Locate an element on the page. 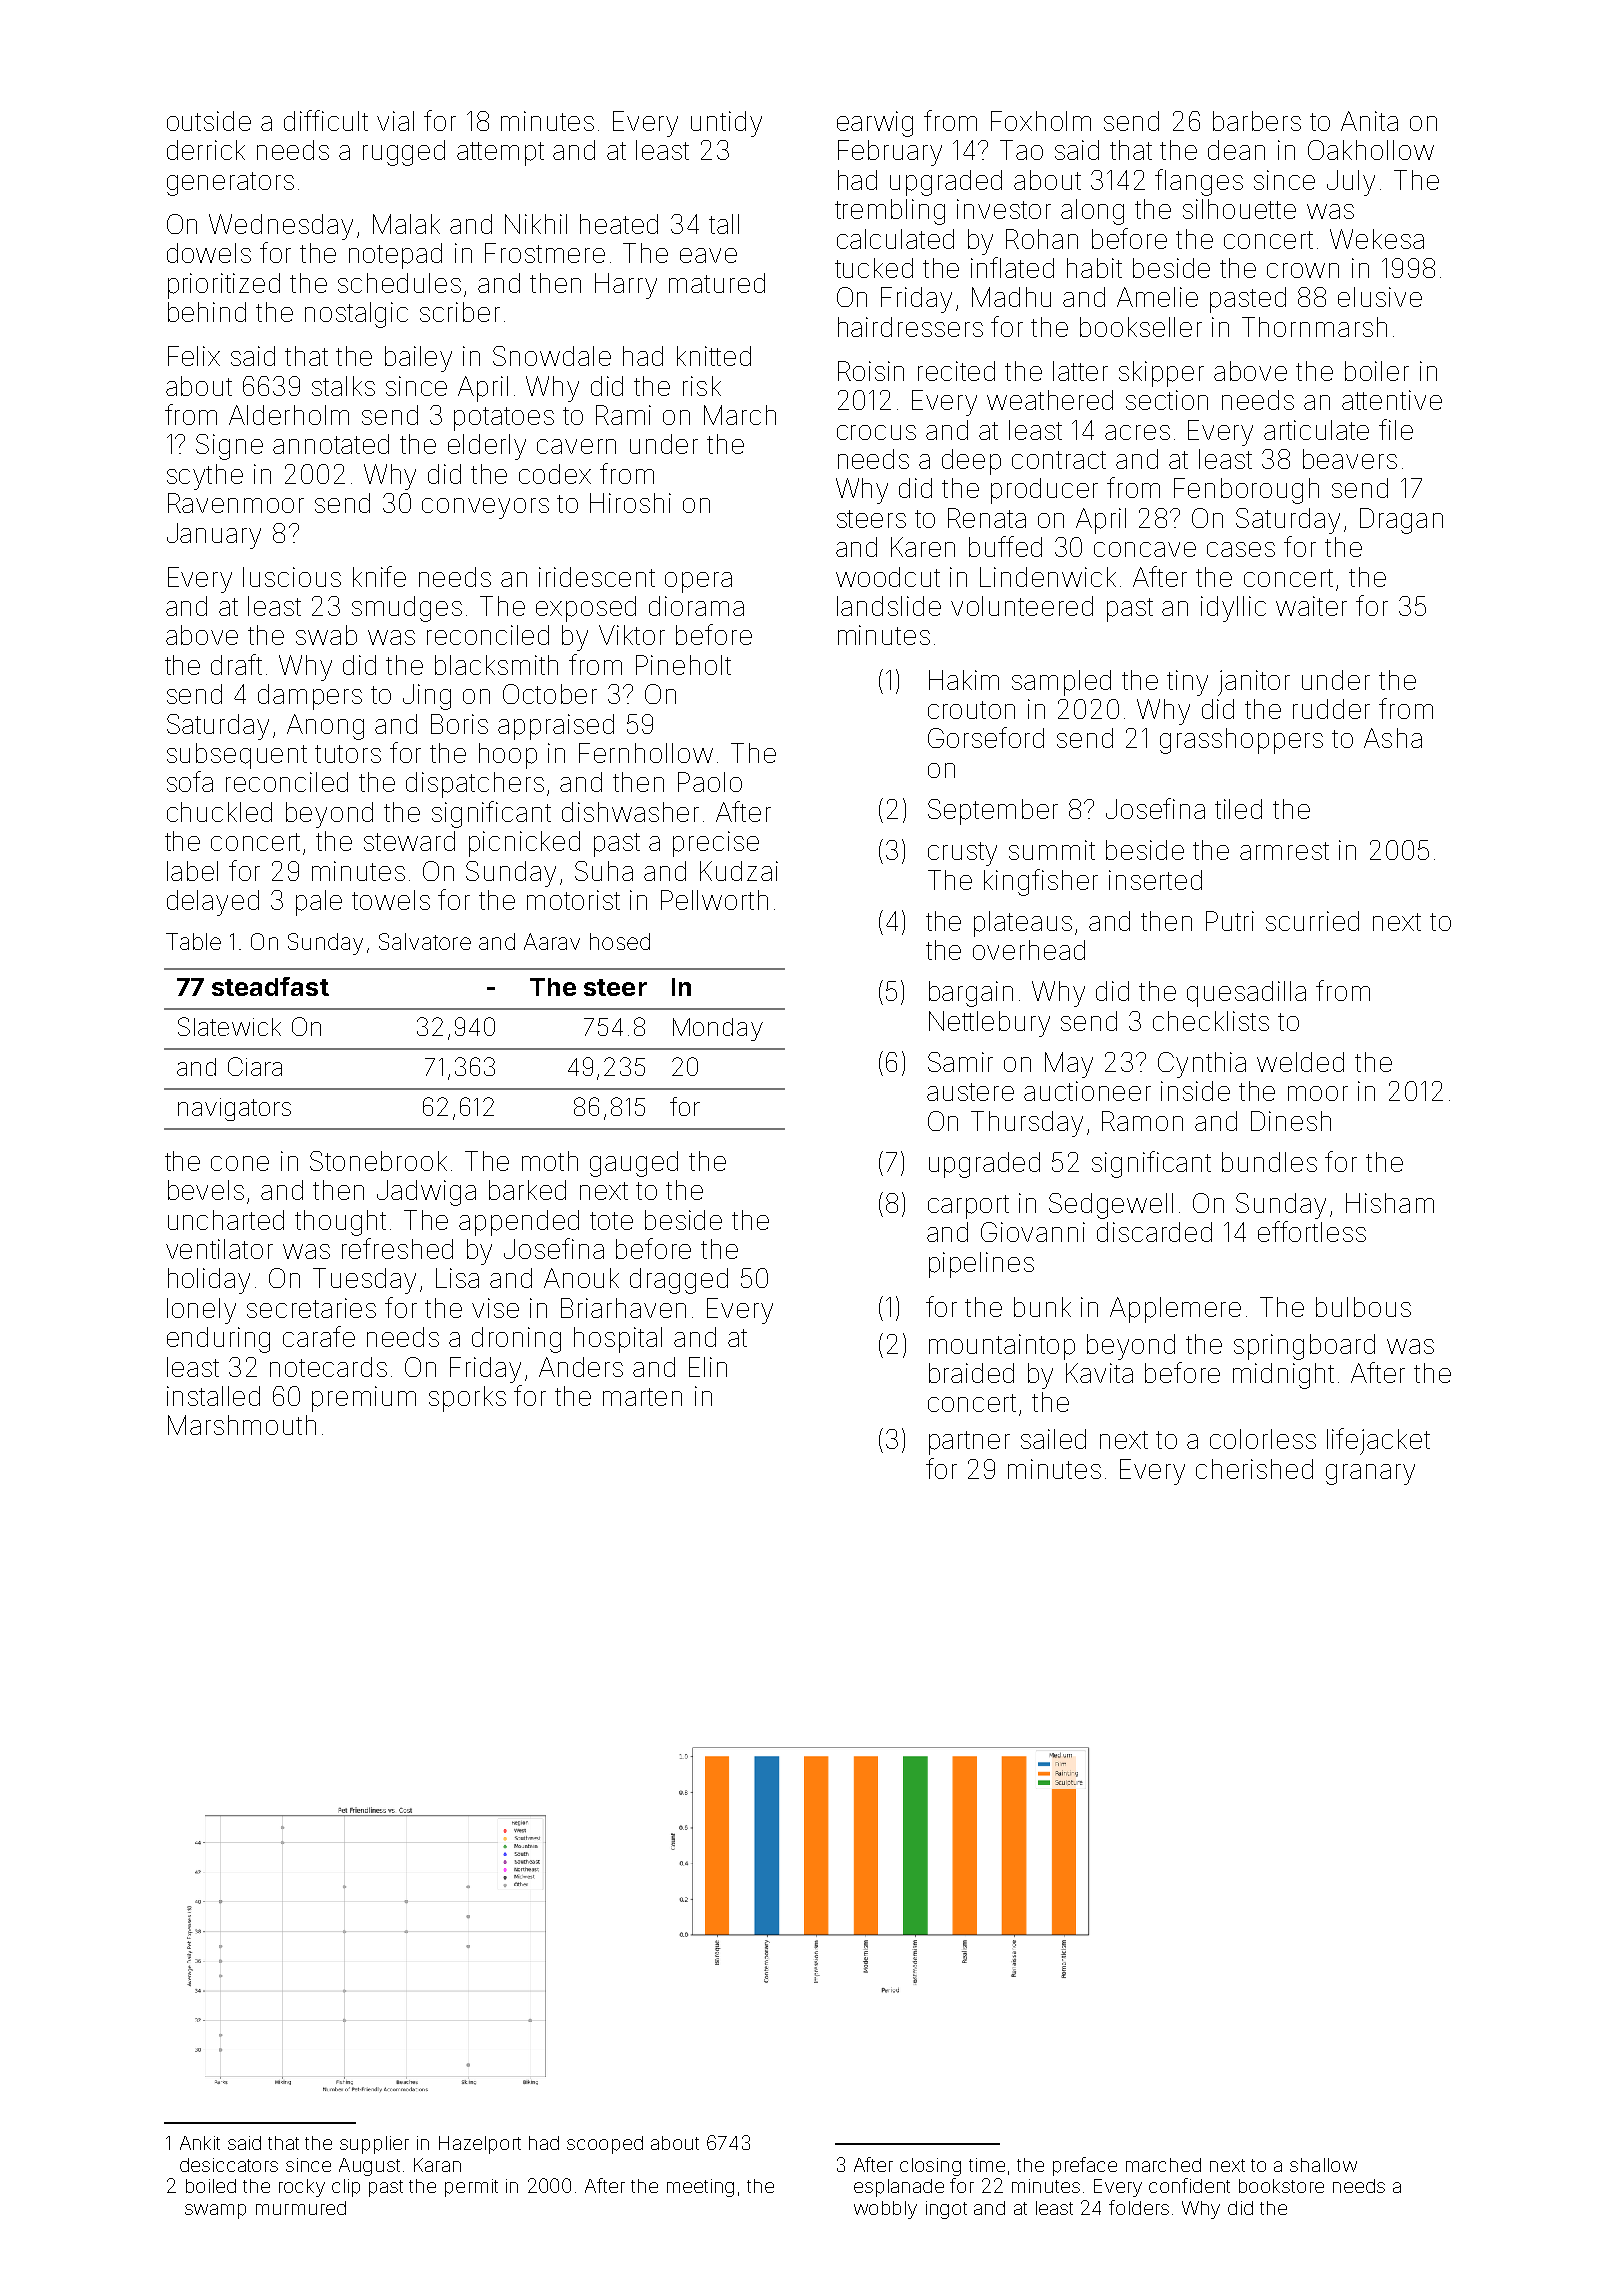 The image size is (1620, 2292). untidy is located at coordinates (726, 124).
